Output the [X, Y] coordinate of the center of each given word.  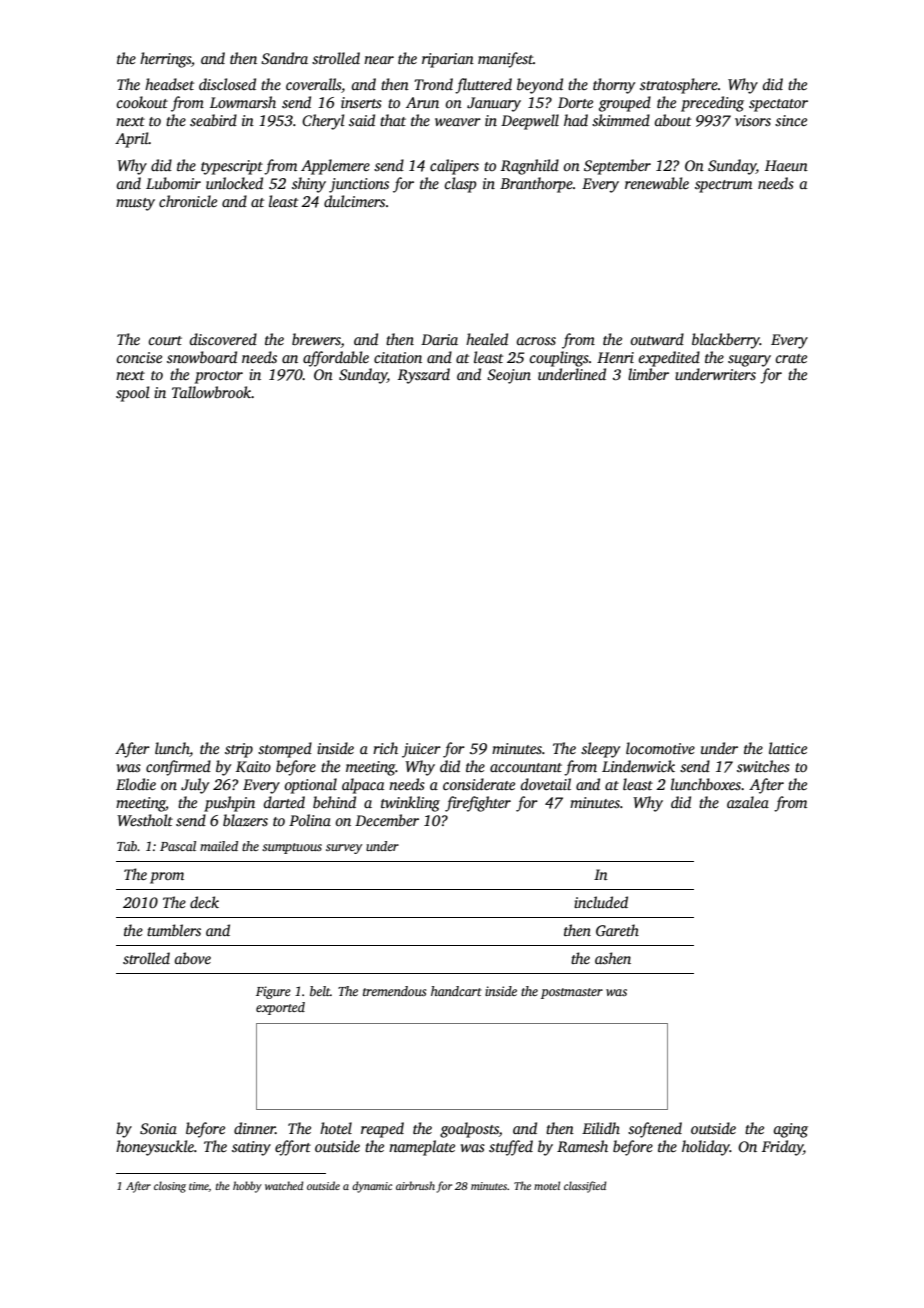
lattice [788, 748]
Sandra [284, 58]
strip [239, 750]
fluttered [483, 86]
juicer [421, 750]
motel [547, 1185]
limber [648, 374]
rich [385, 748]
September [617, 167]
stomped [285, 750]
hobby [247, 1187]
